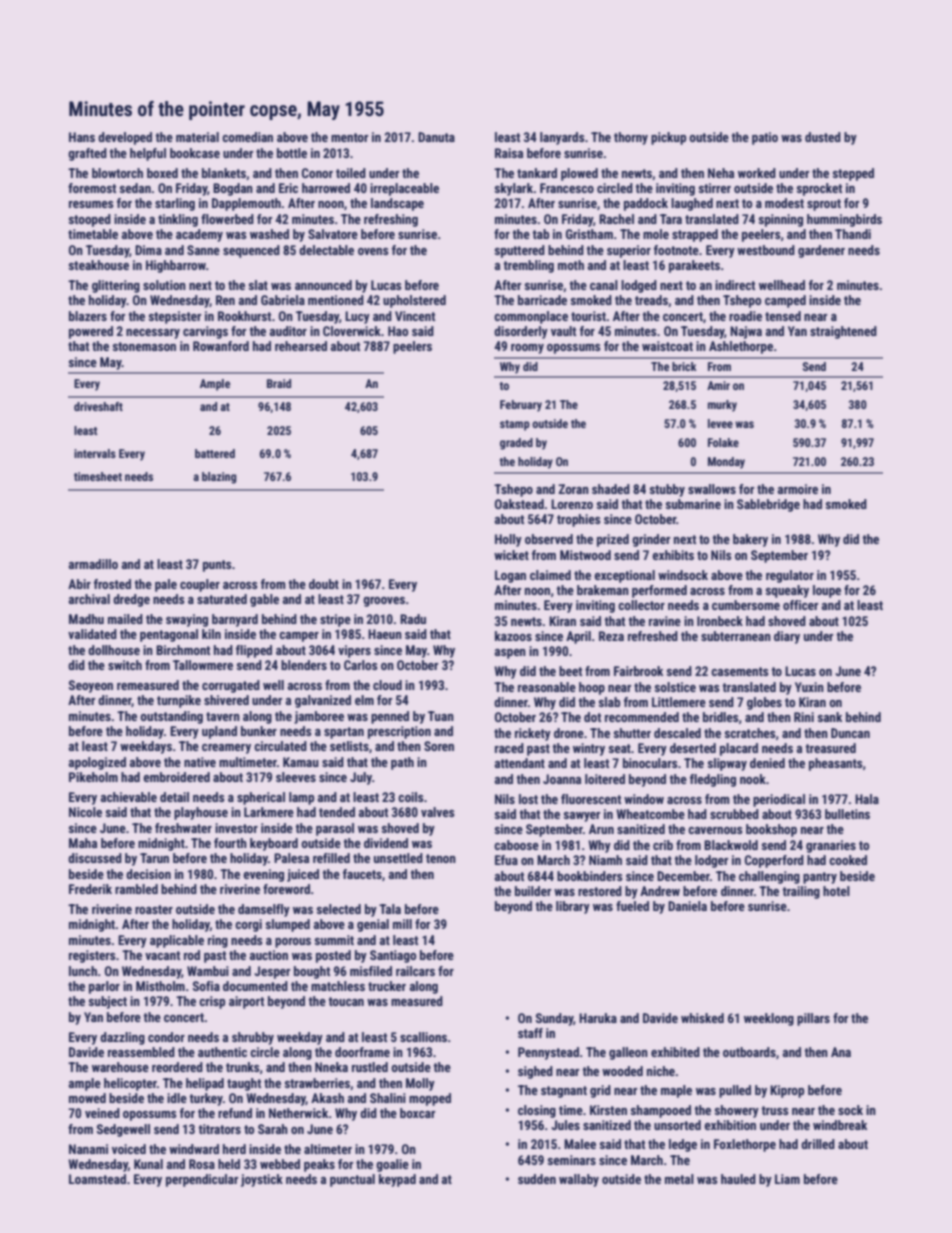 This screenshot has height=1233, width=952. I want to click on fledgling, so click(713, 780).
